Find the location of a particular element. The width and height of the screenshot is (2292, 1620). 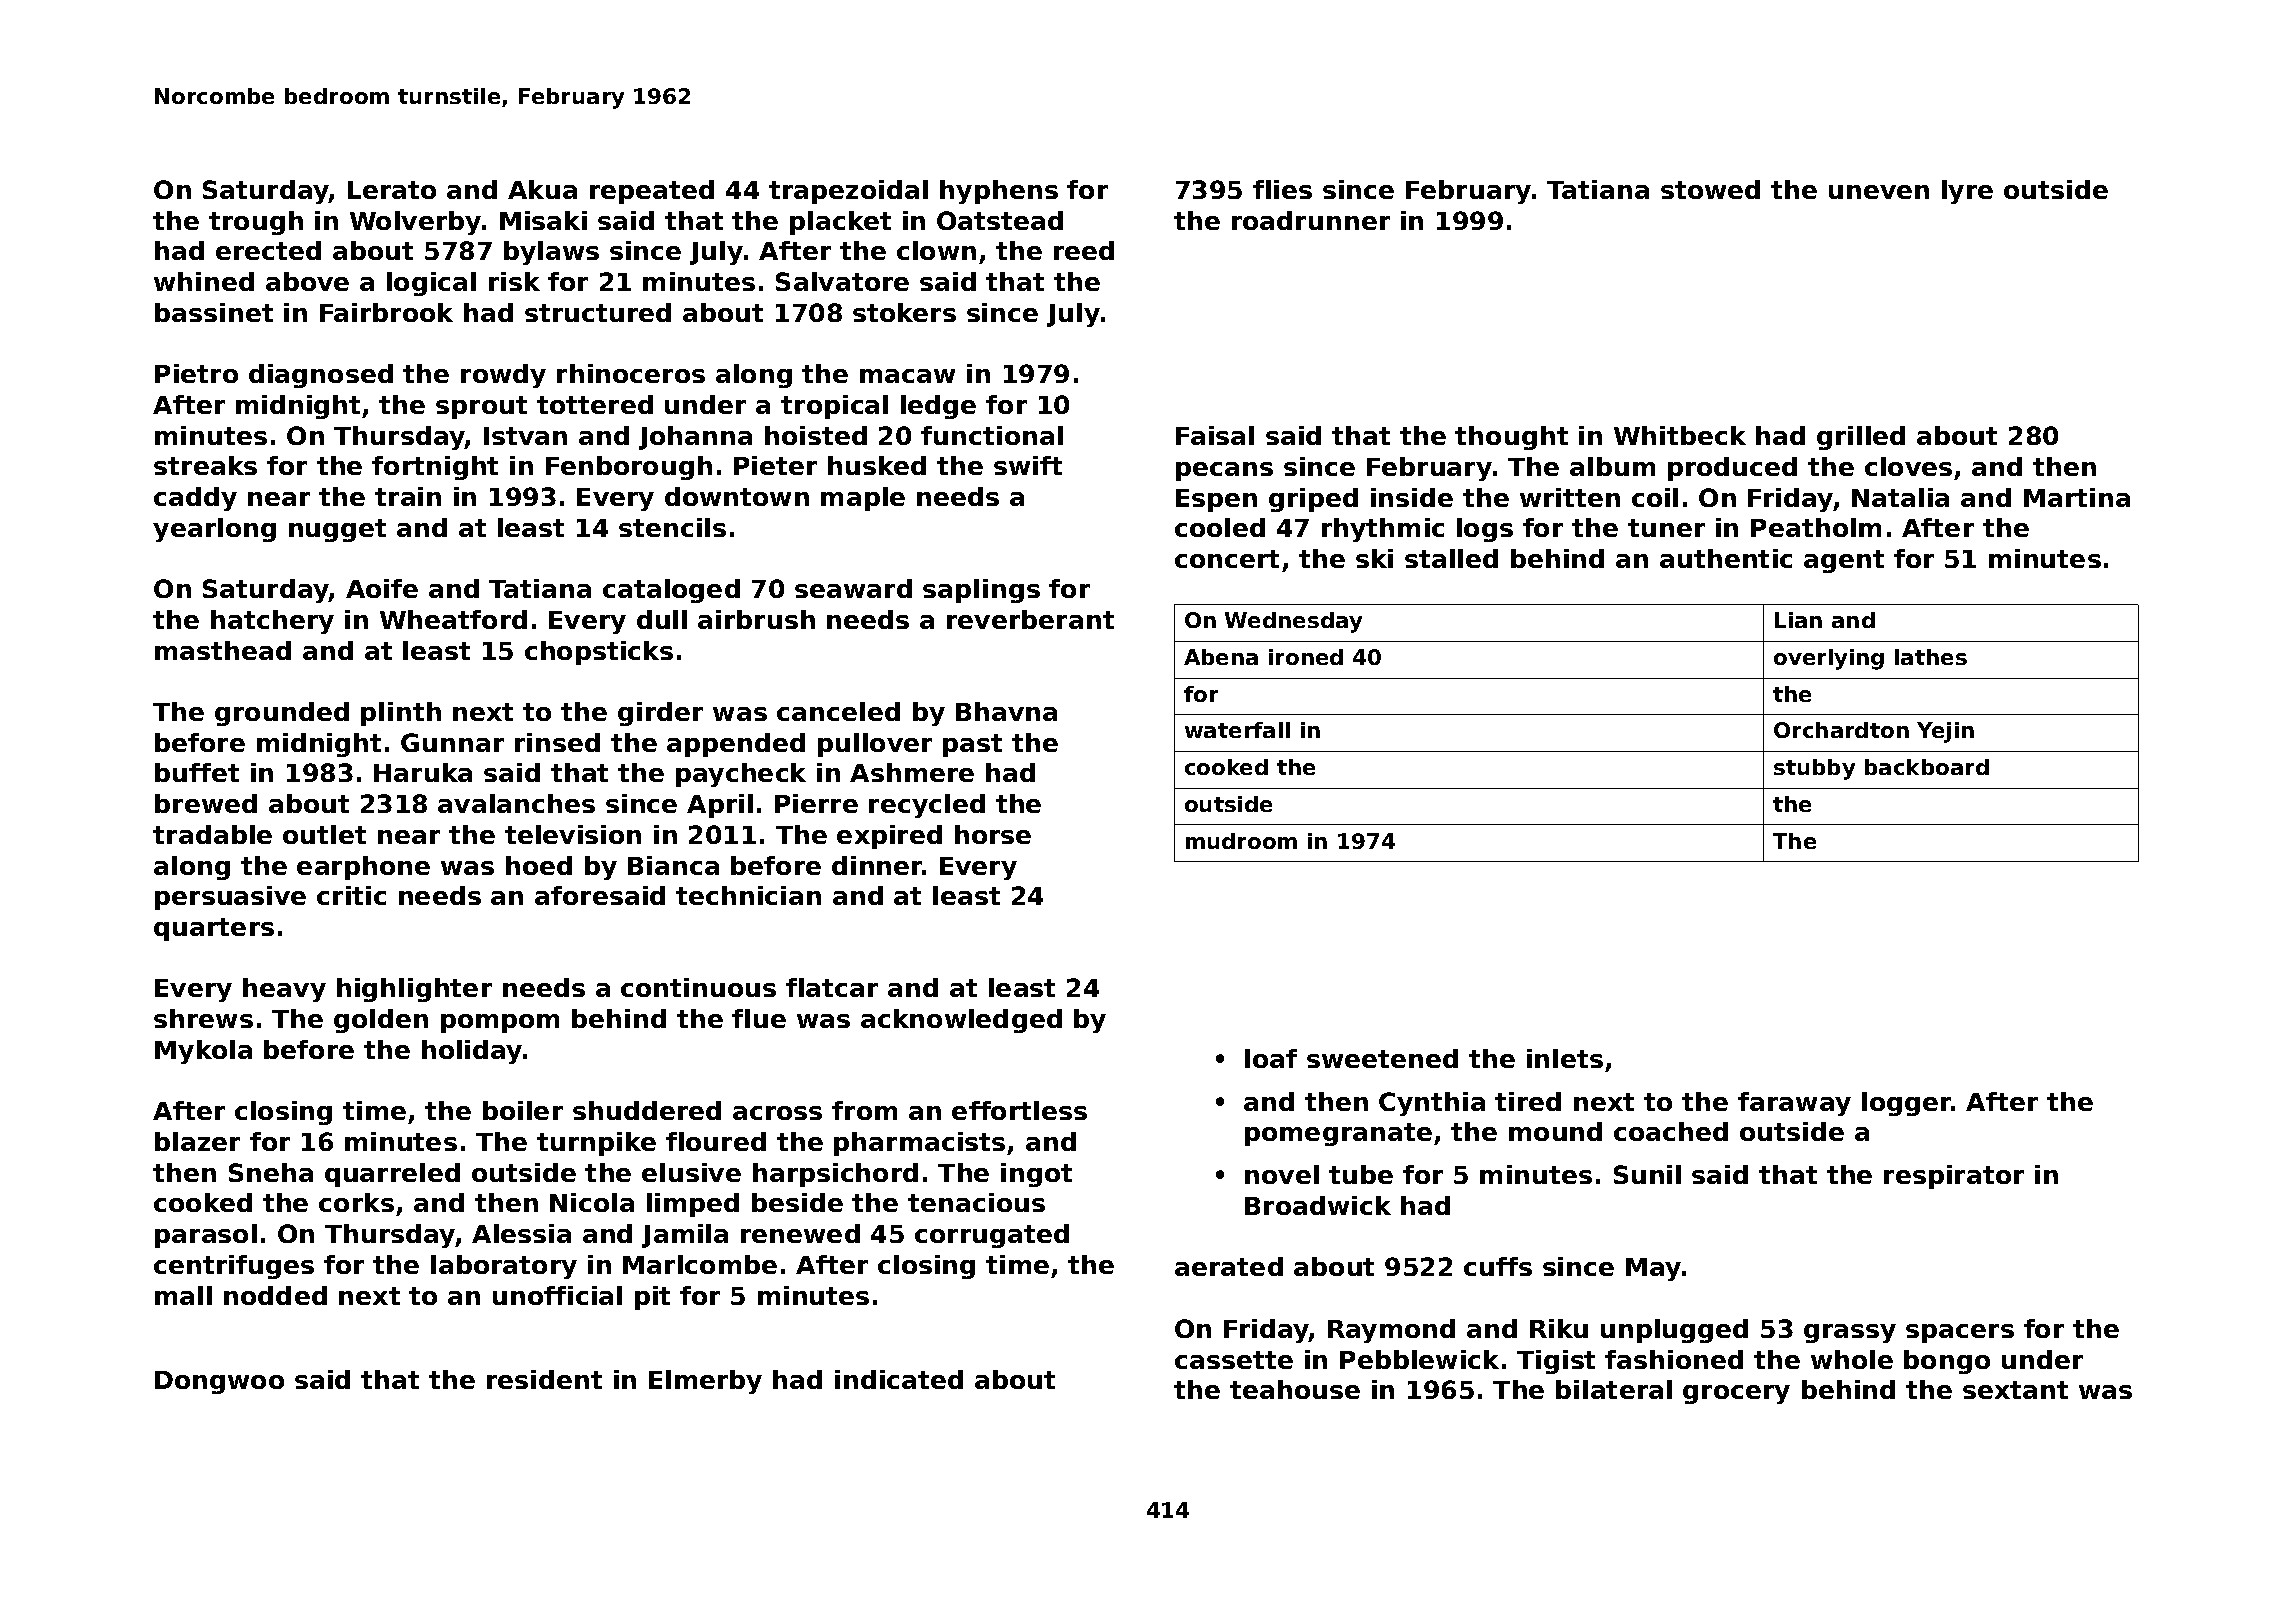

train is located at coordinates (408, 496).
